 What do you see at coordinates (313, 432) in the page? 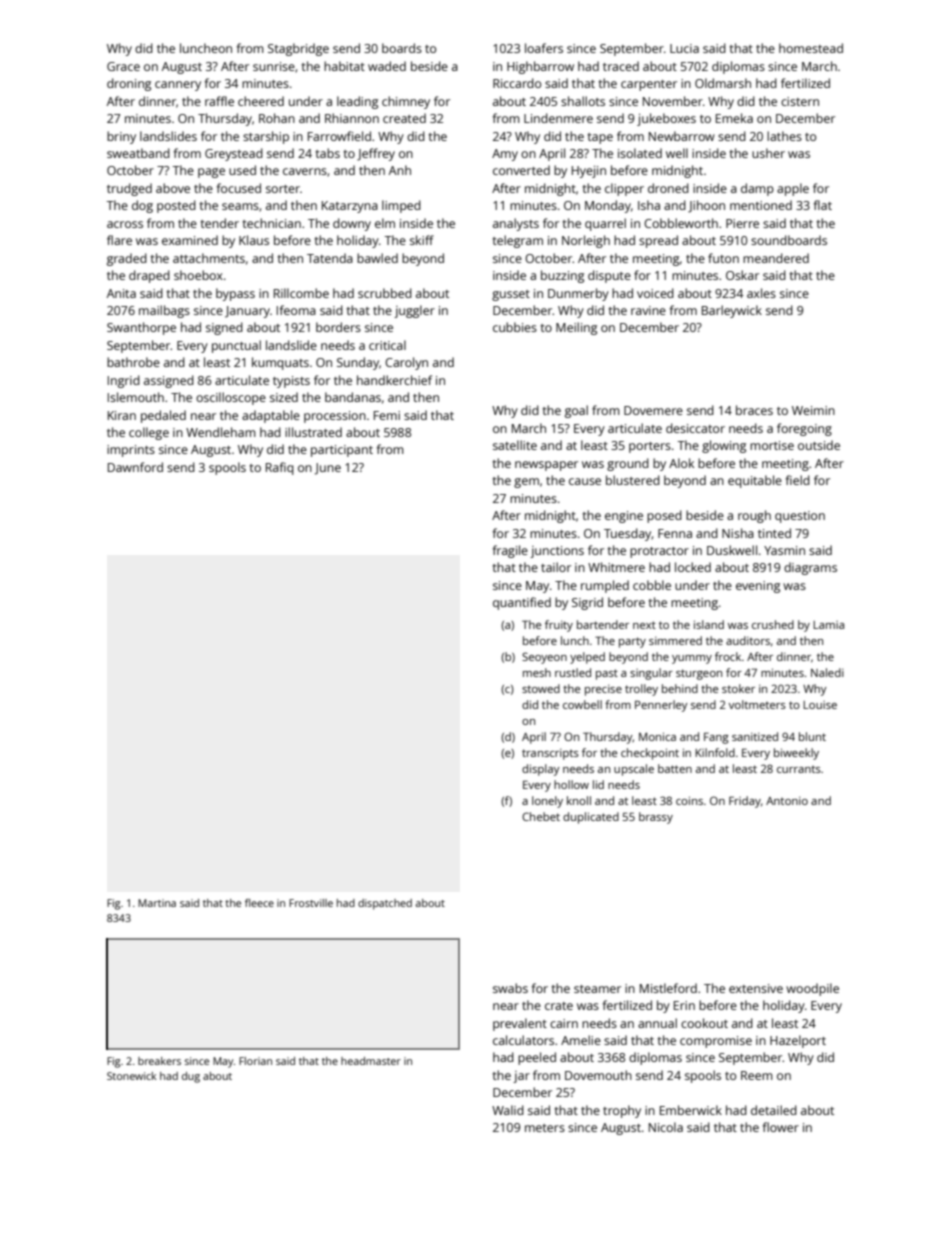
I see `illustrated` at bounding box center [313, 432].
